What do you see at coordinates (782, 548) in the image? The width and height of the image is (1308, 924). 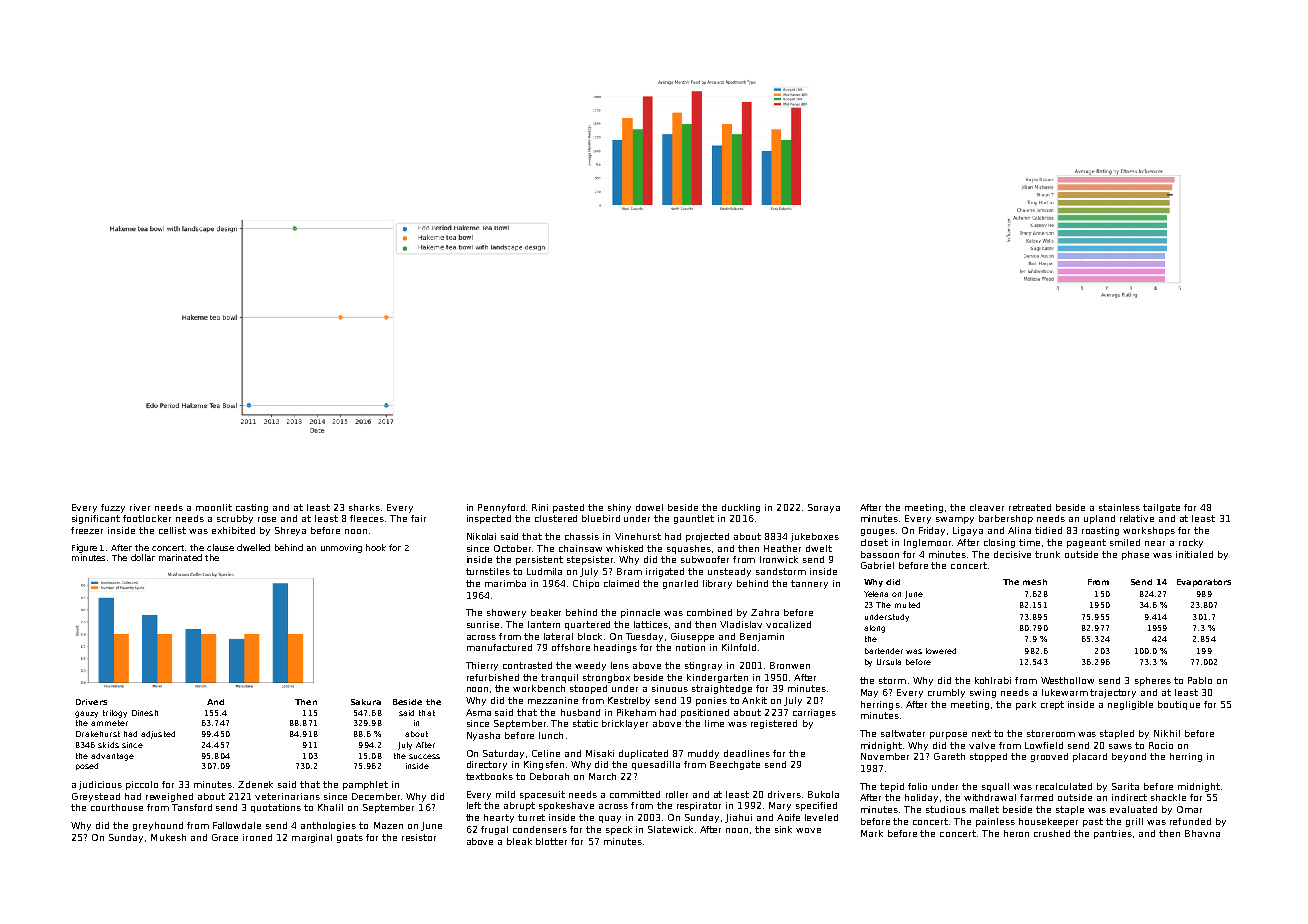 I see `Heather` at bounding box center [782, 548].
